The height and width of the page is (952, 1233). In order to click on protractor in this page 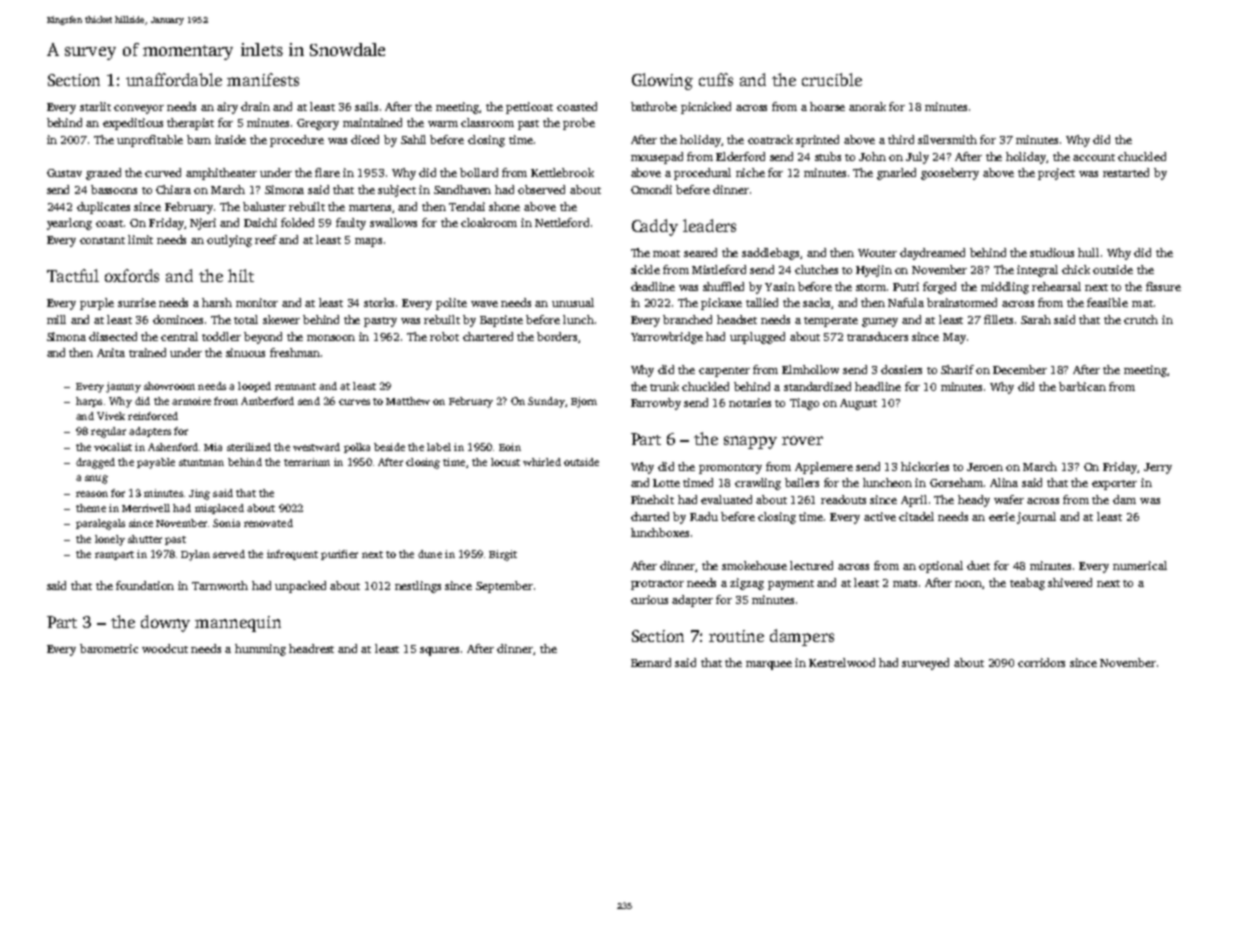, I will do `click(657, 585)`.
